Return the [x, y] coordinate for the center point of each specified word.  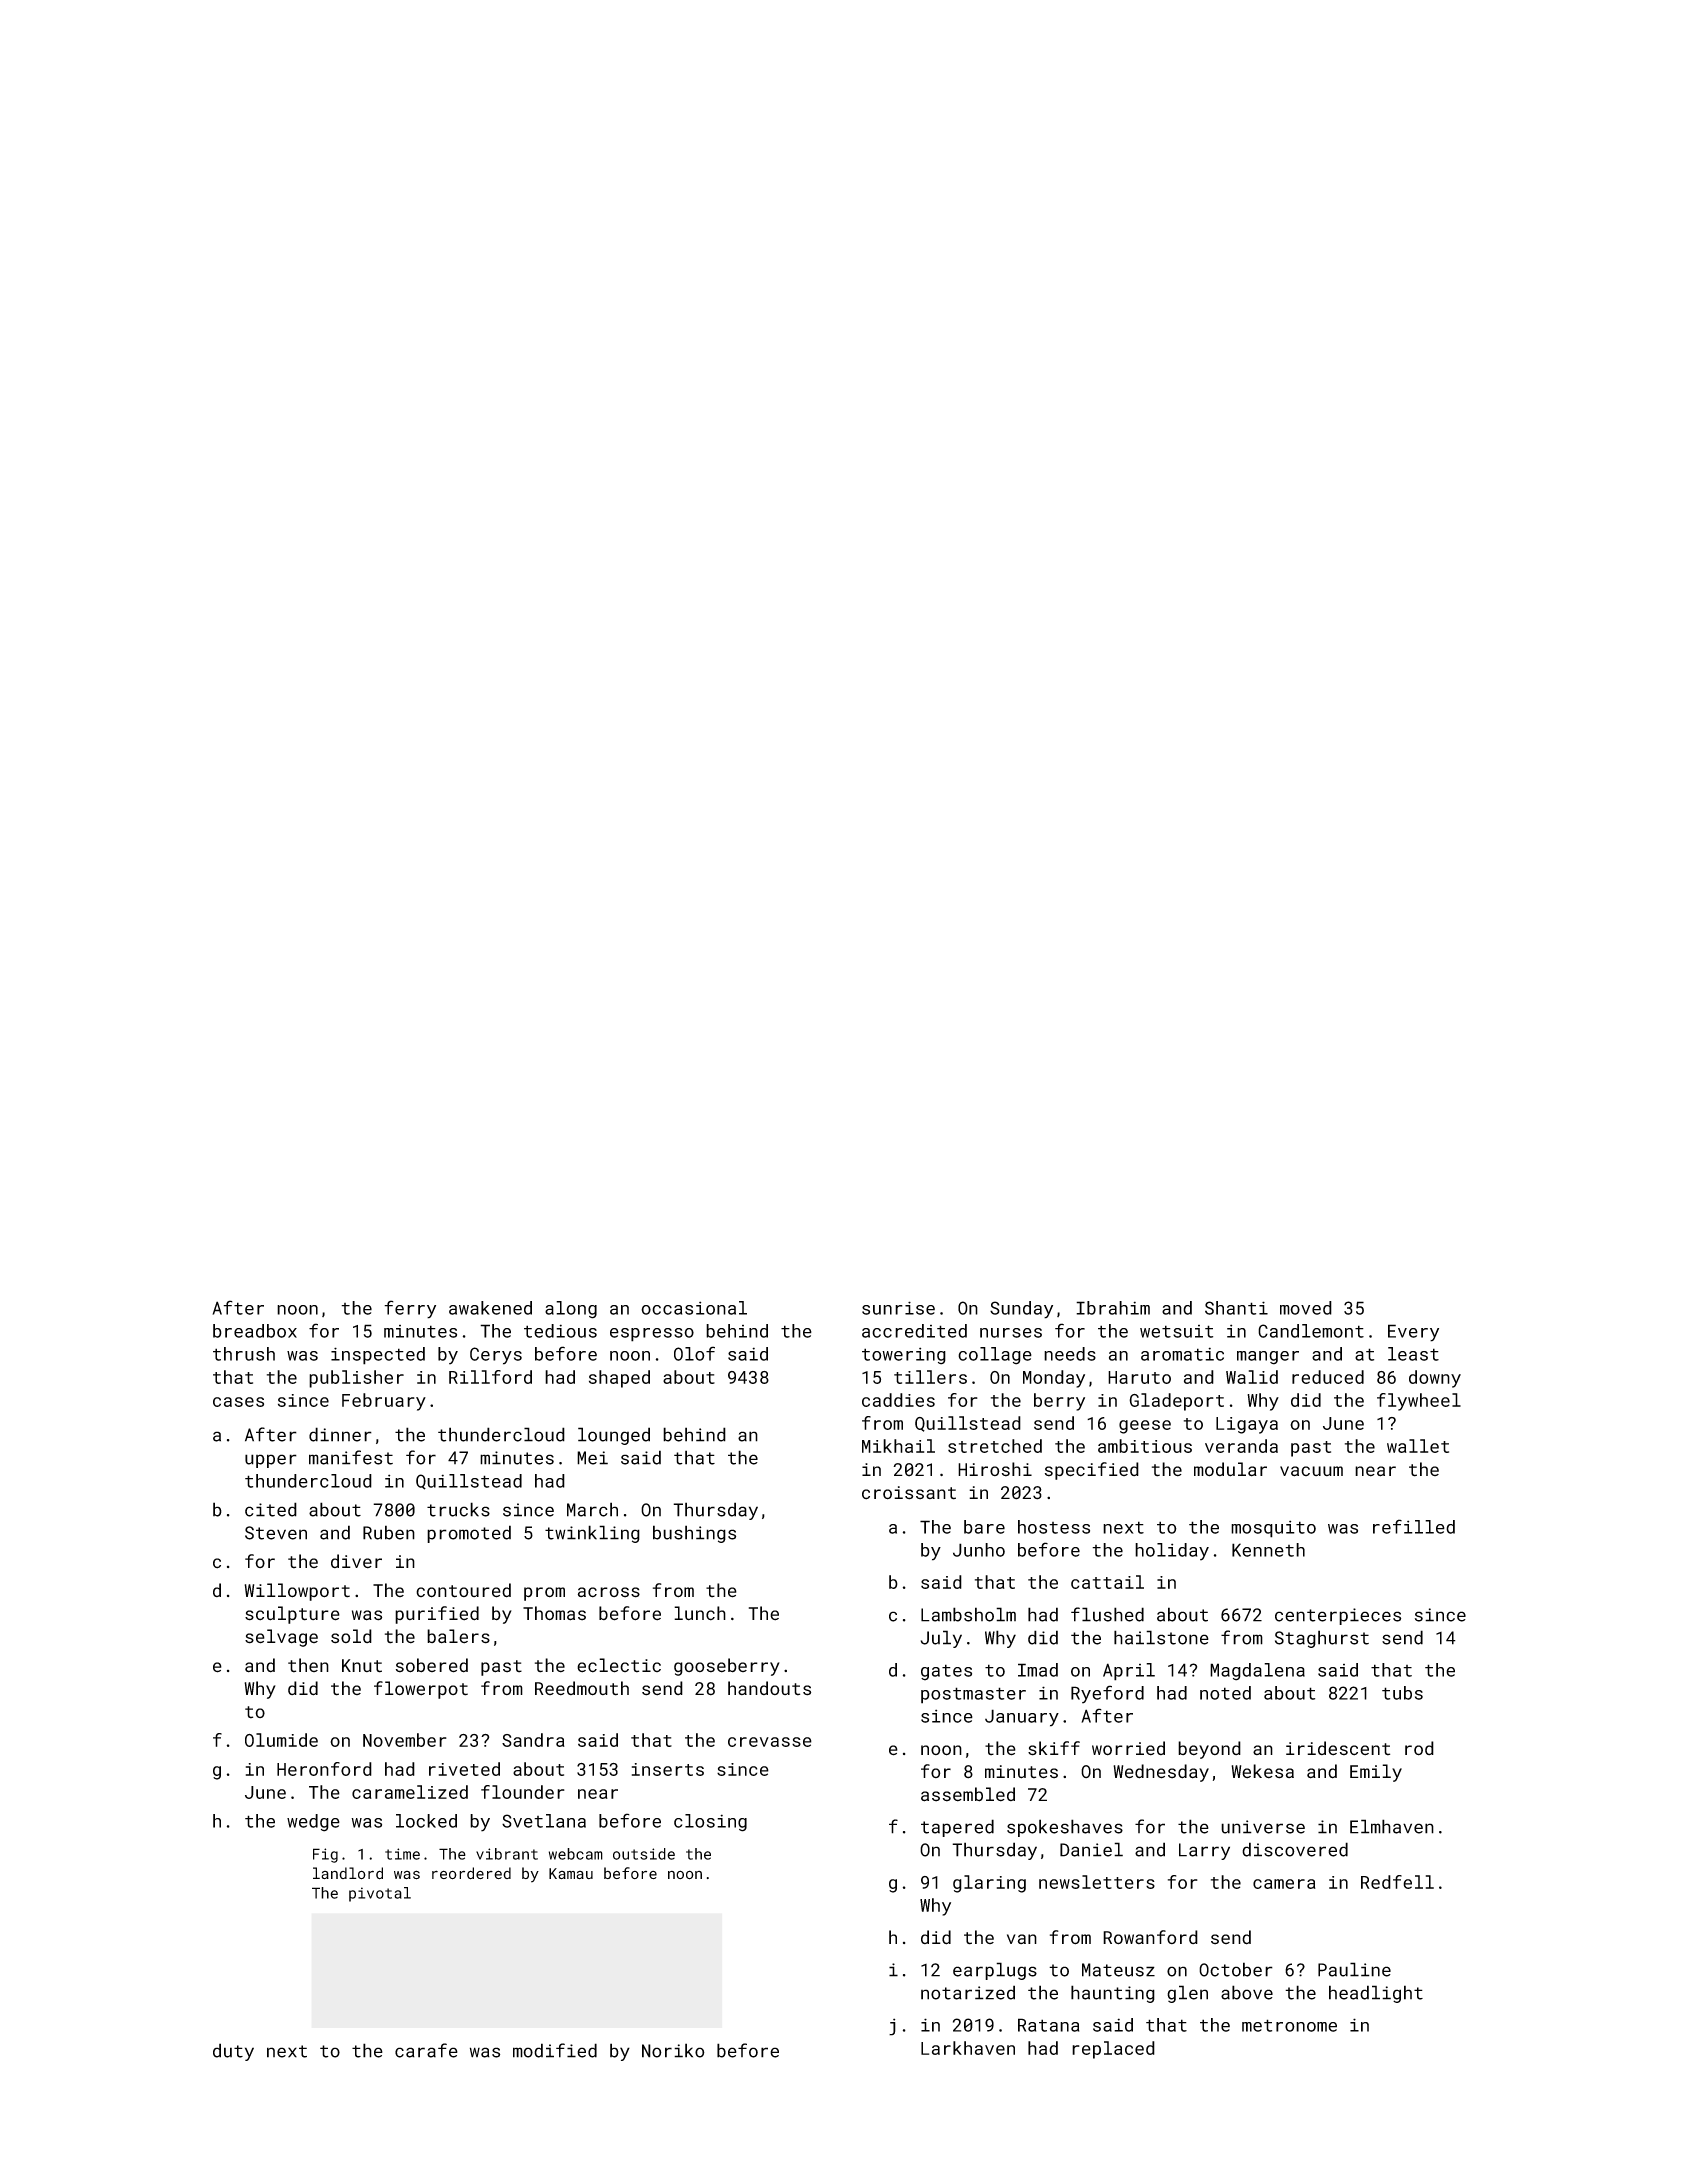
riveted [464, 1769]
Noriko [673, 2050]
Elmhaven [1392, 1826]
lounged [614, 1436]
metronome [1289, 2025]
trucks [458, 1509]
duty [233, 2052]
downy [1435, 1379]
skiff [1054, 1748]
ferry [410, 1309]
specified [1092, 1471]
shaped [619, 1379]
